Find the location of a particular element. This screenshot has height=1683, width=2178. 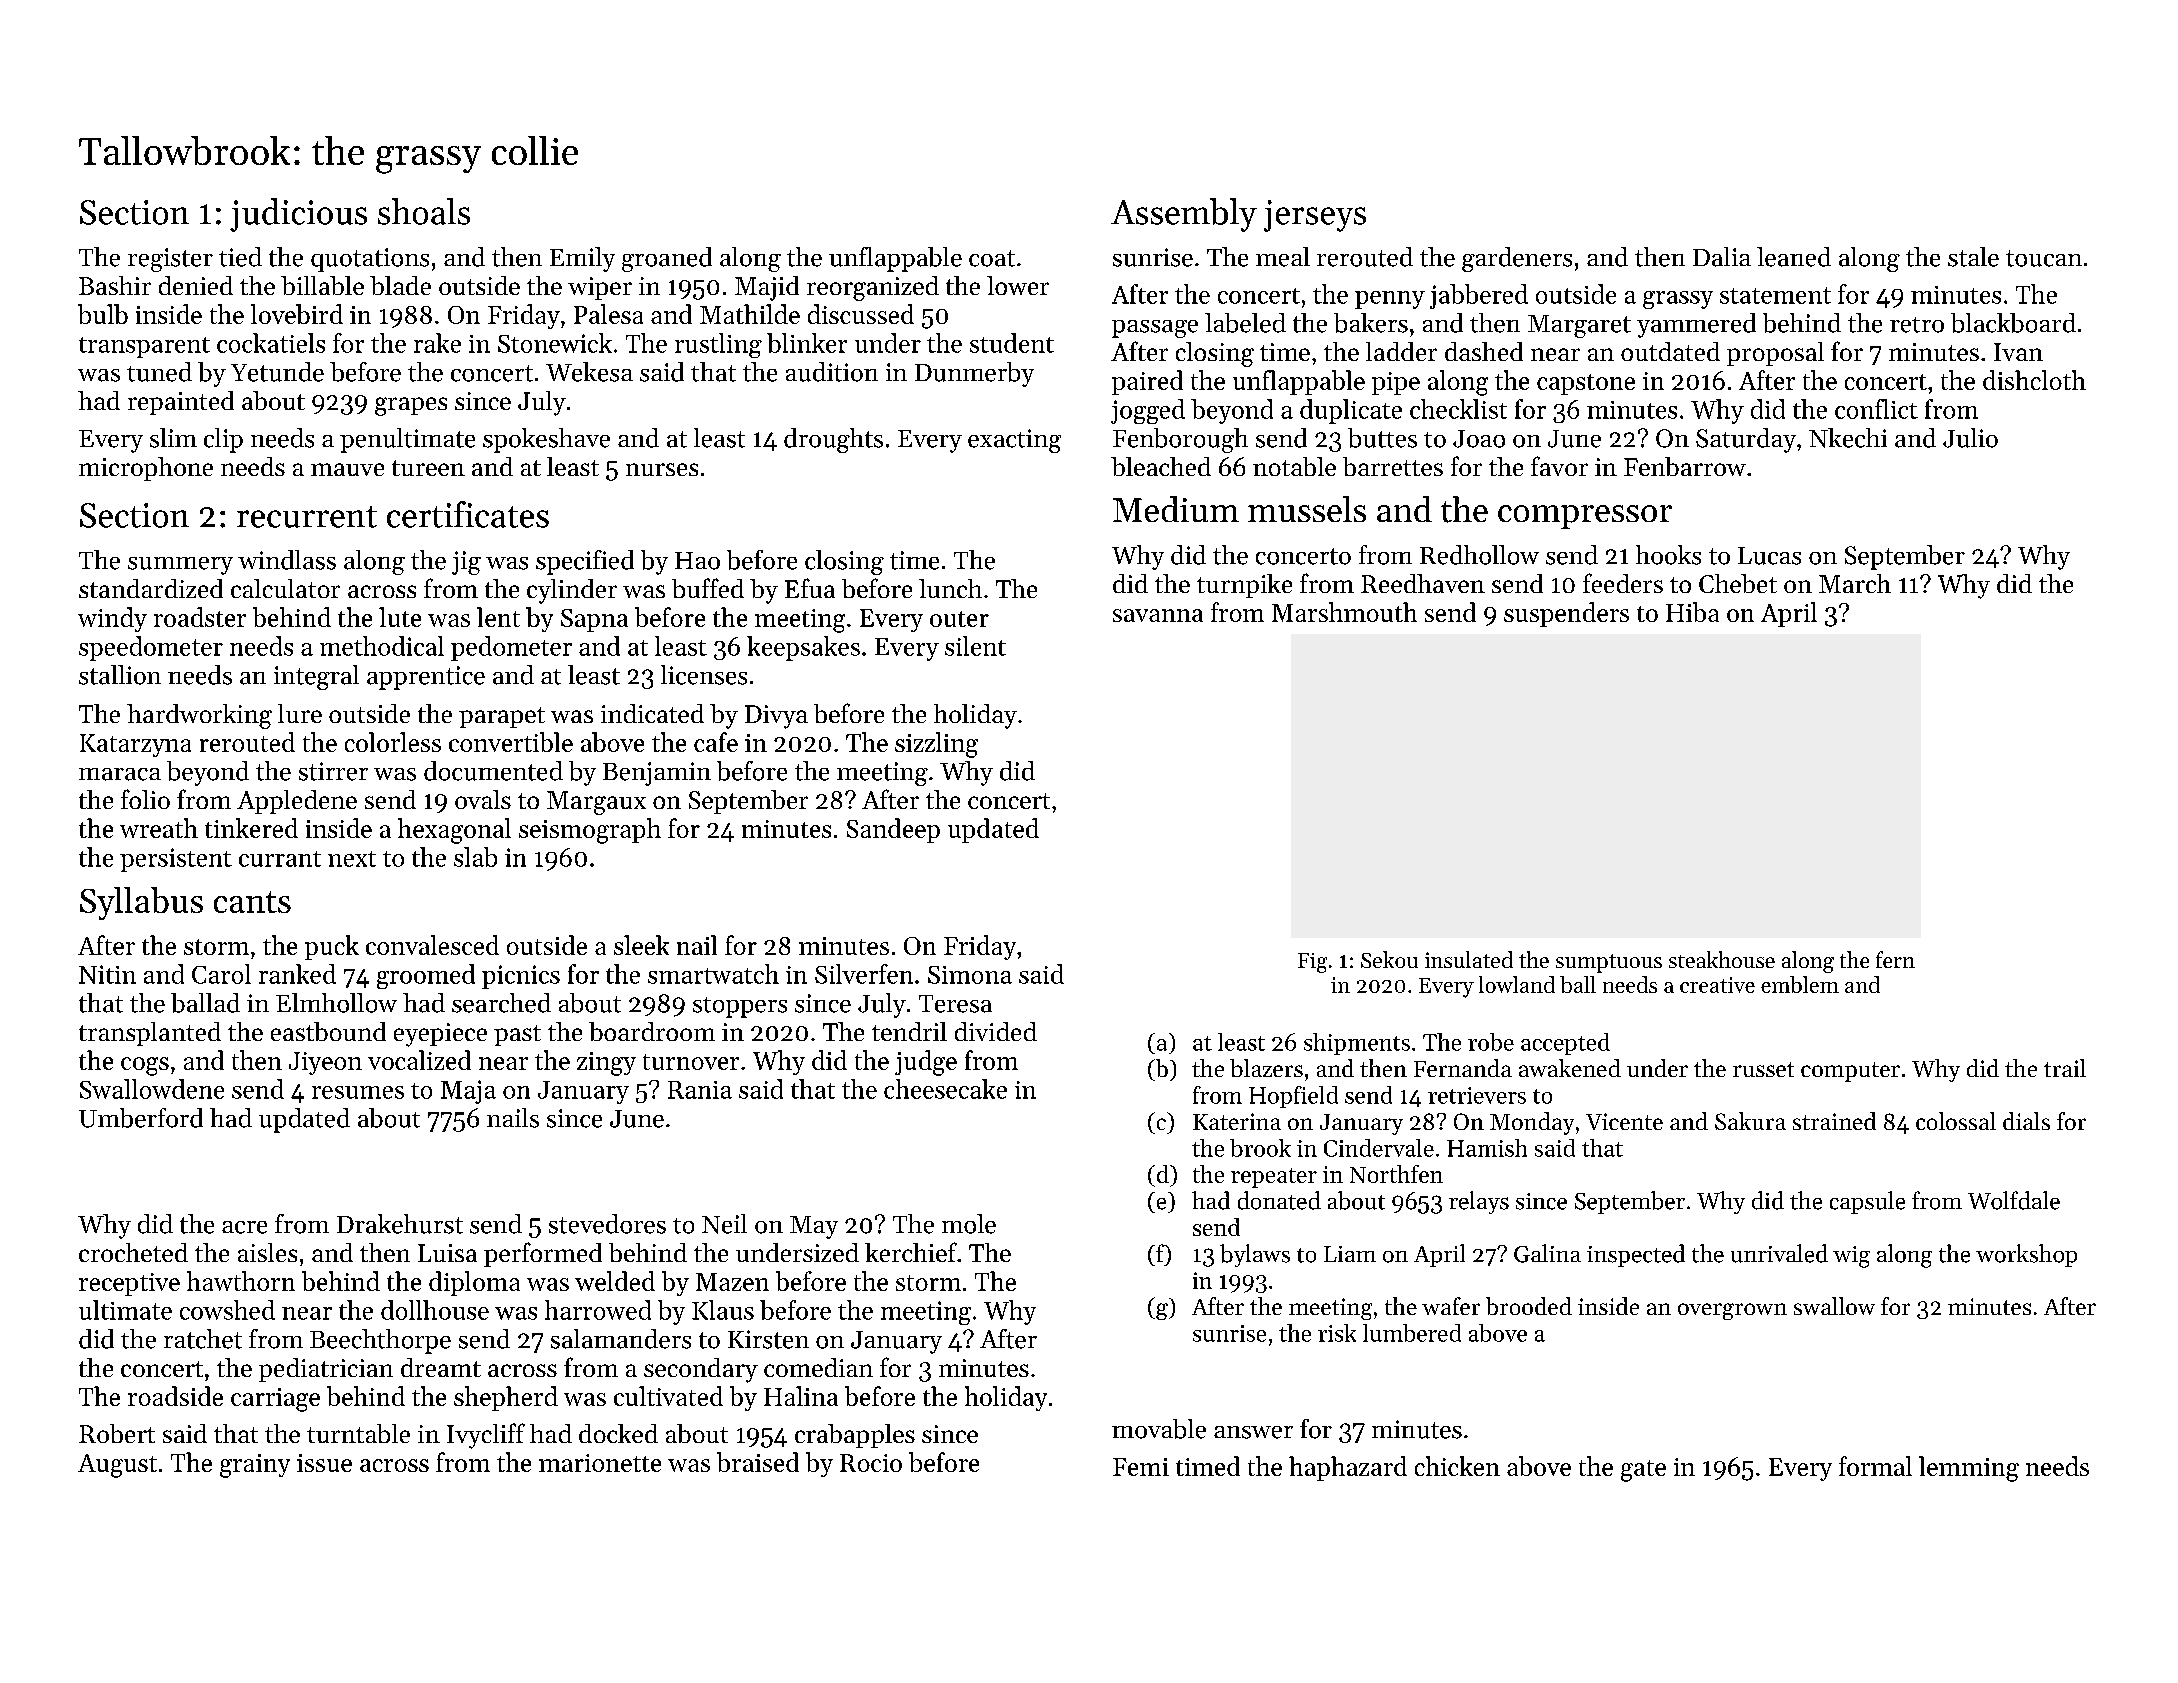

outdated is located at coordinates (1670, 351).
